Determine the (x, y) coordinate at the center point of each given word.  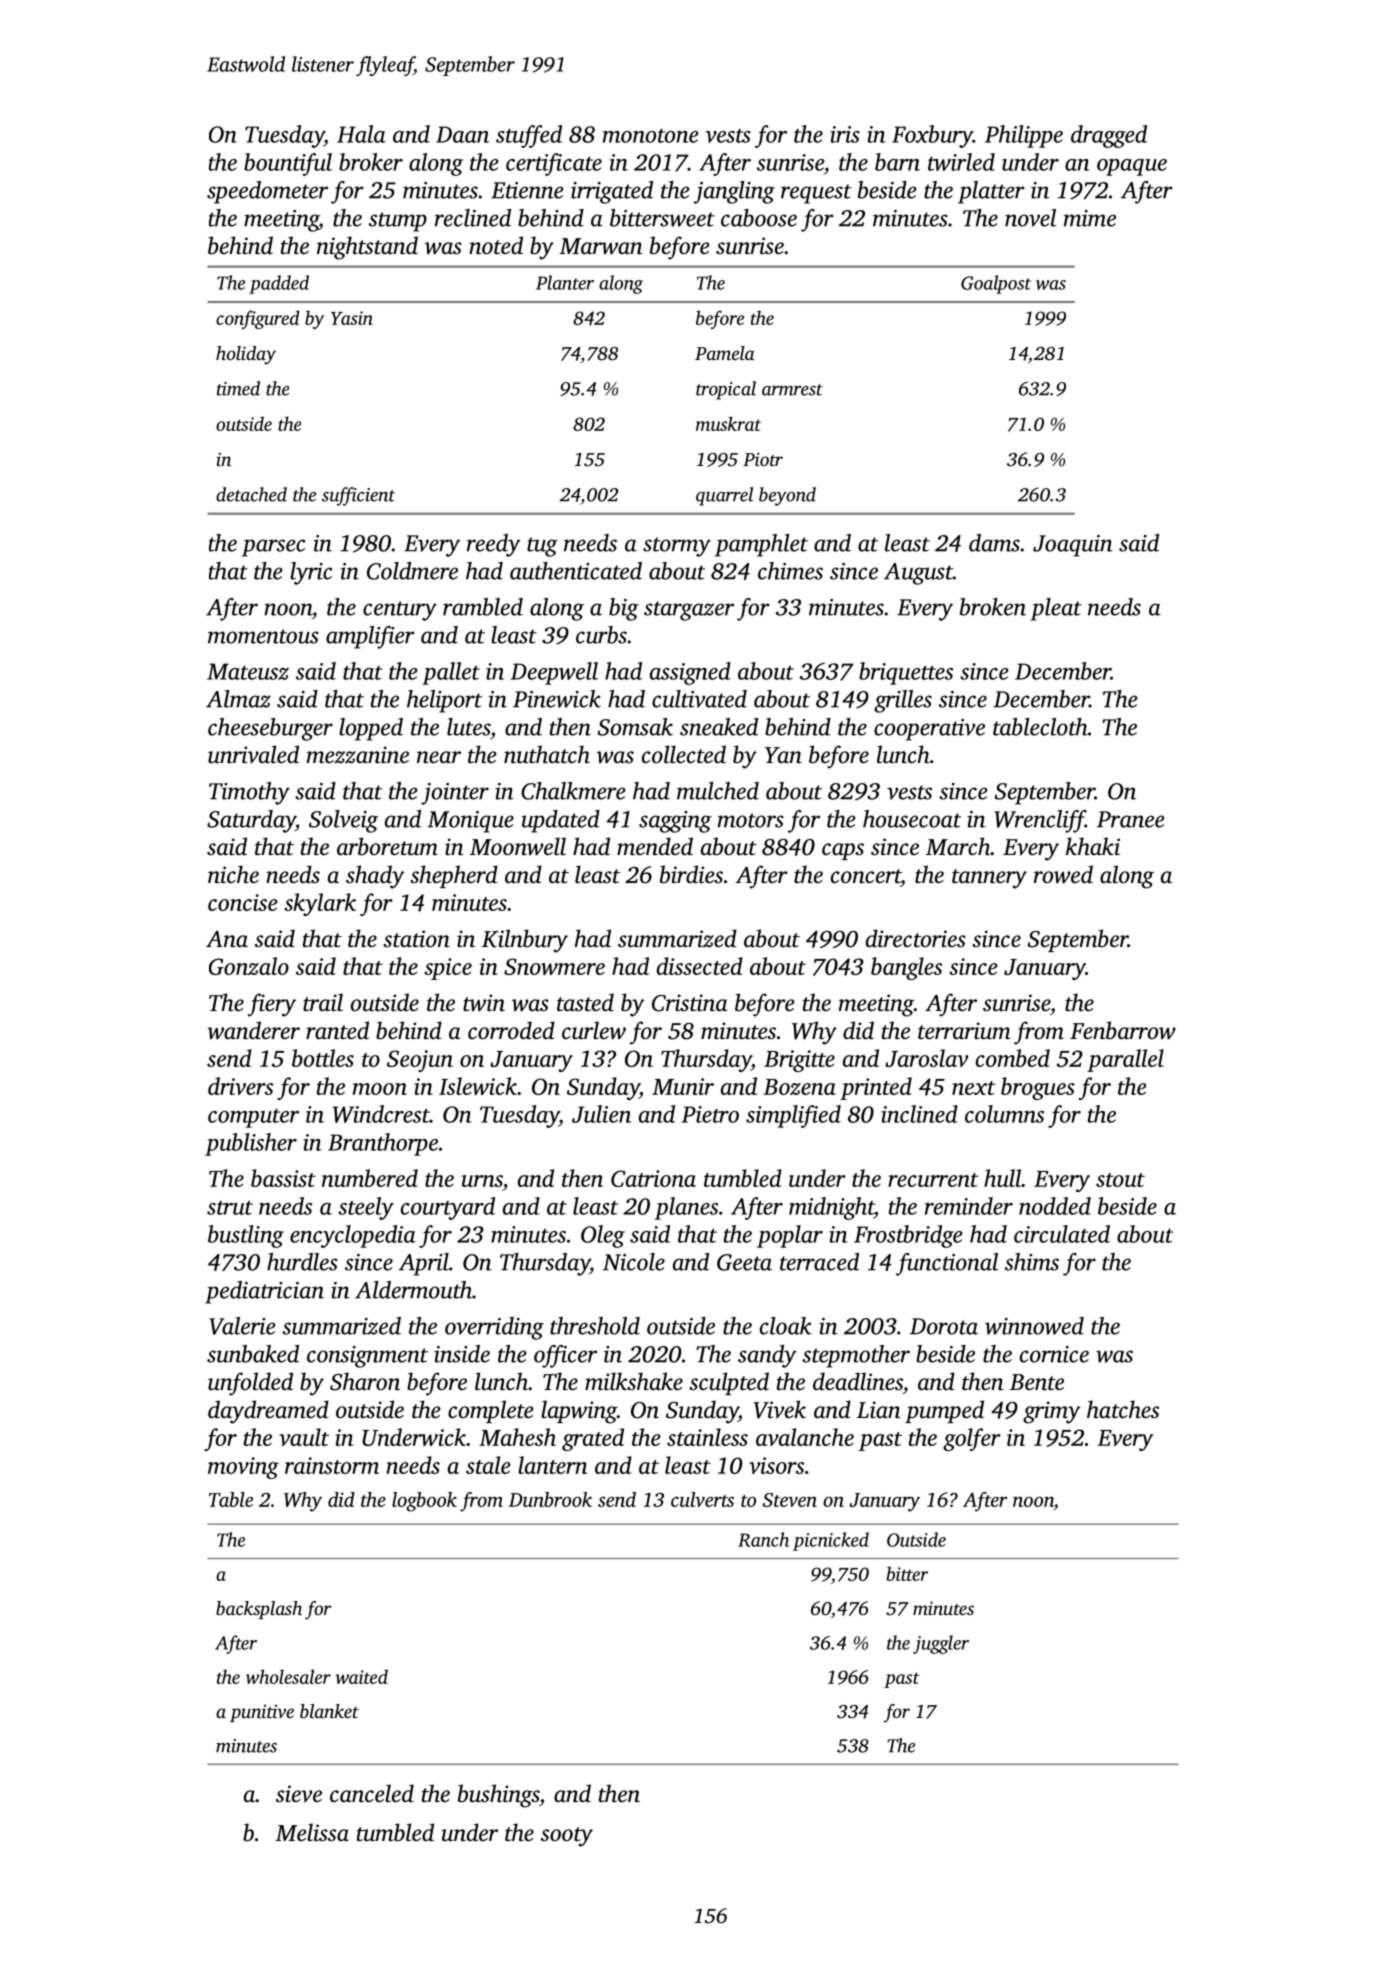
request (816, 194)
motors (751, 820)
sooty (567, 1837)
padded (279, 284)
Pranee (1130, 819)
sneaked (719, 727)
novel (1030, 218)
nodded (1055, 1206)
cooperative (929, 730)
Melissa (312, 1832)
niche (233, 874)
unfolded (250, 1384)
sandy (767, 1356)
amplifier (370, 637)
